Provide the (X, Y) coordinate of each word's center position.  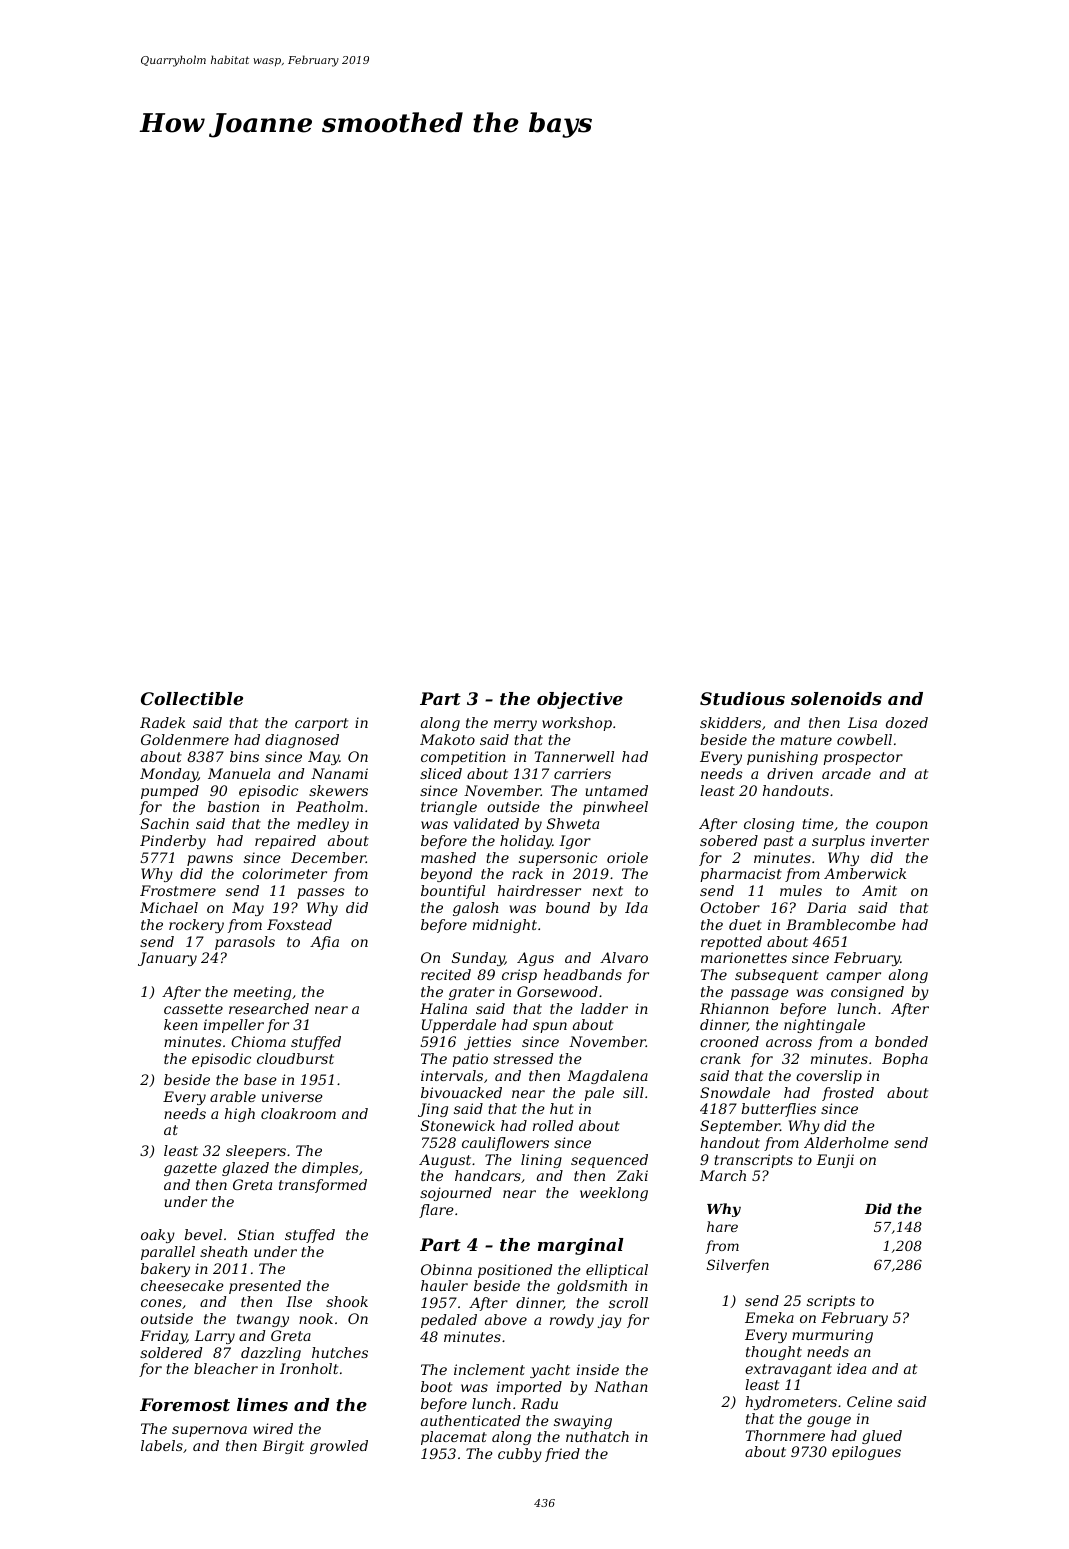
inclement (489, 1369)
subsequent (776, 976)
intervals (452, 1075)
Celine (869, 1401)
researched (269, 1008)
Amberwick (865, 873)
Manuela (239, 773)
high (240, 1115)
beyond (446, 875)
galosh (476, 909)
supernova (209, 1431)
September (740, 1127)
